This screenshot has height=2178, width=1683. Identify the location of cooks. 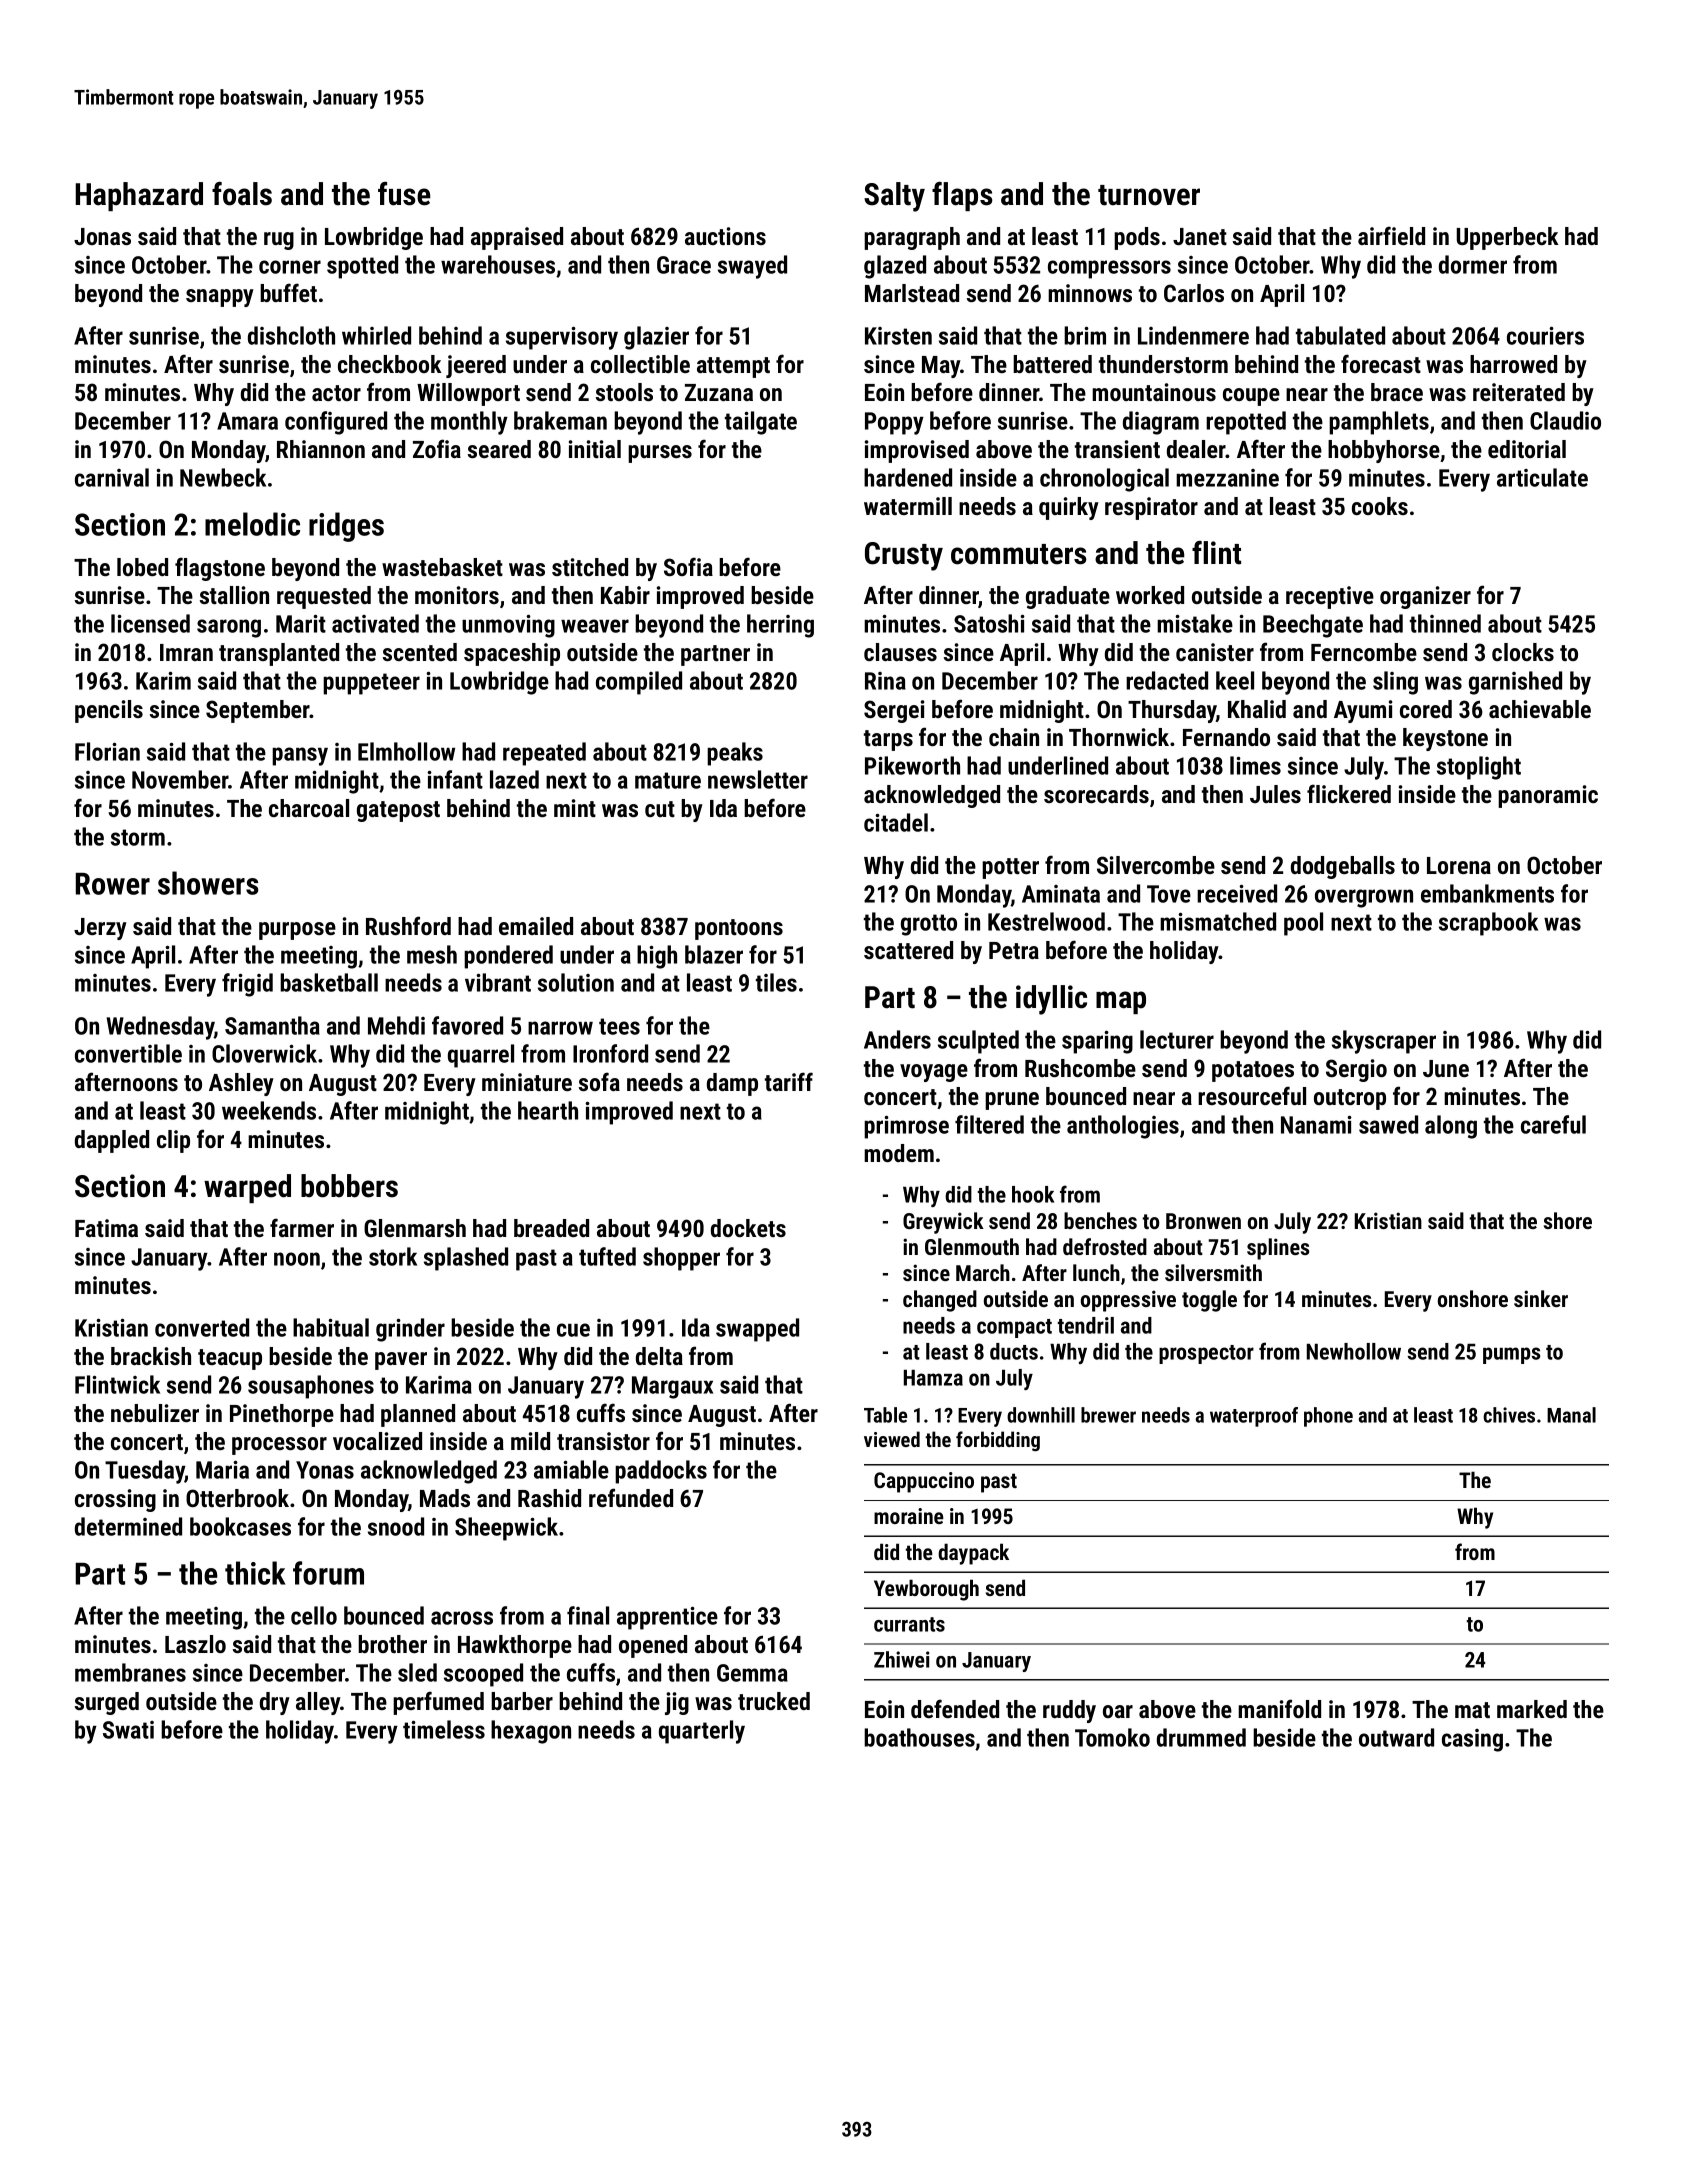
(1380, 506).
